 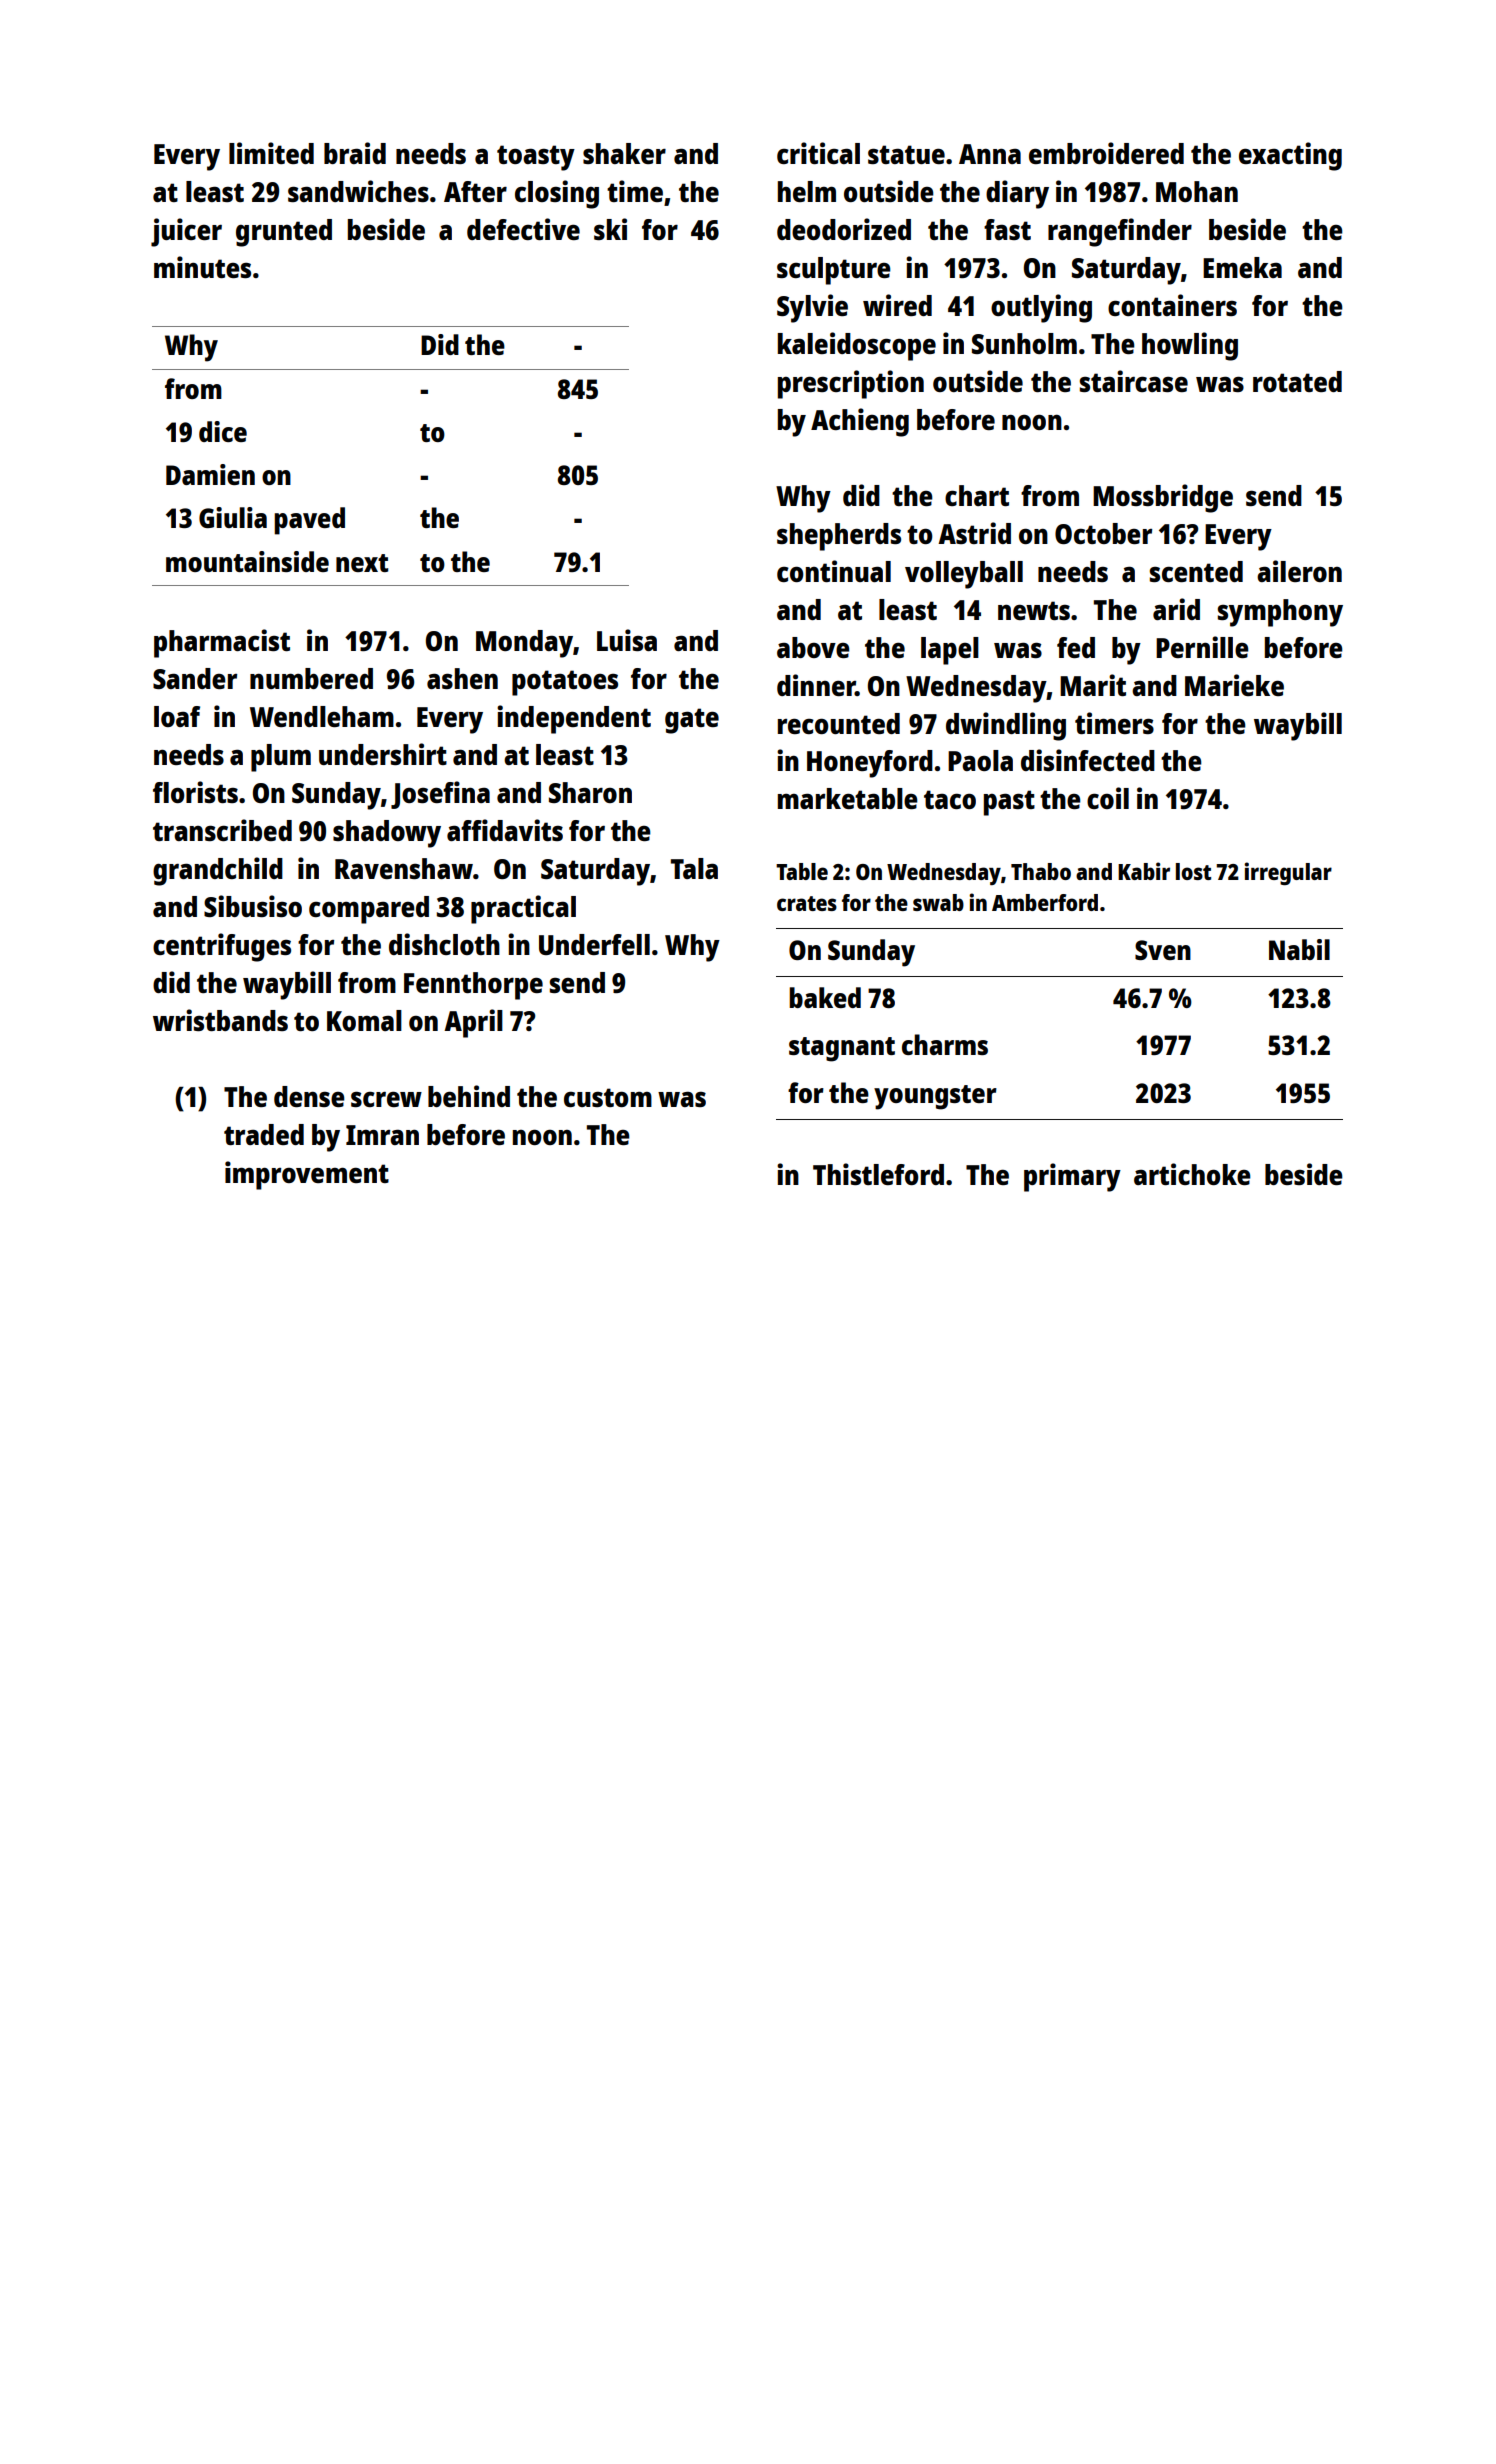 What do you see at coordinates (223, 431) in the document?
I see `dice` at bounding box center [223, 431].
